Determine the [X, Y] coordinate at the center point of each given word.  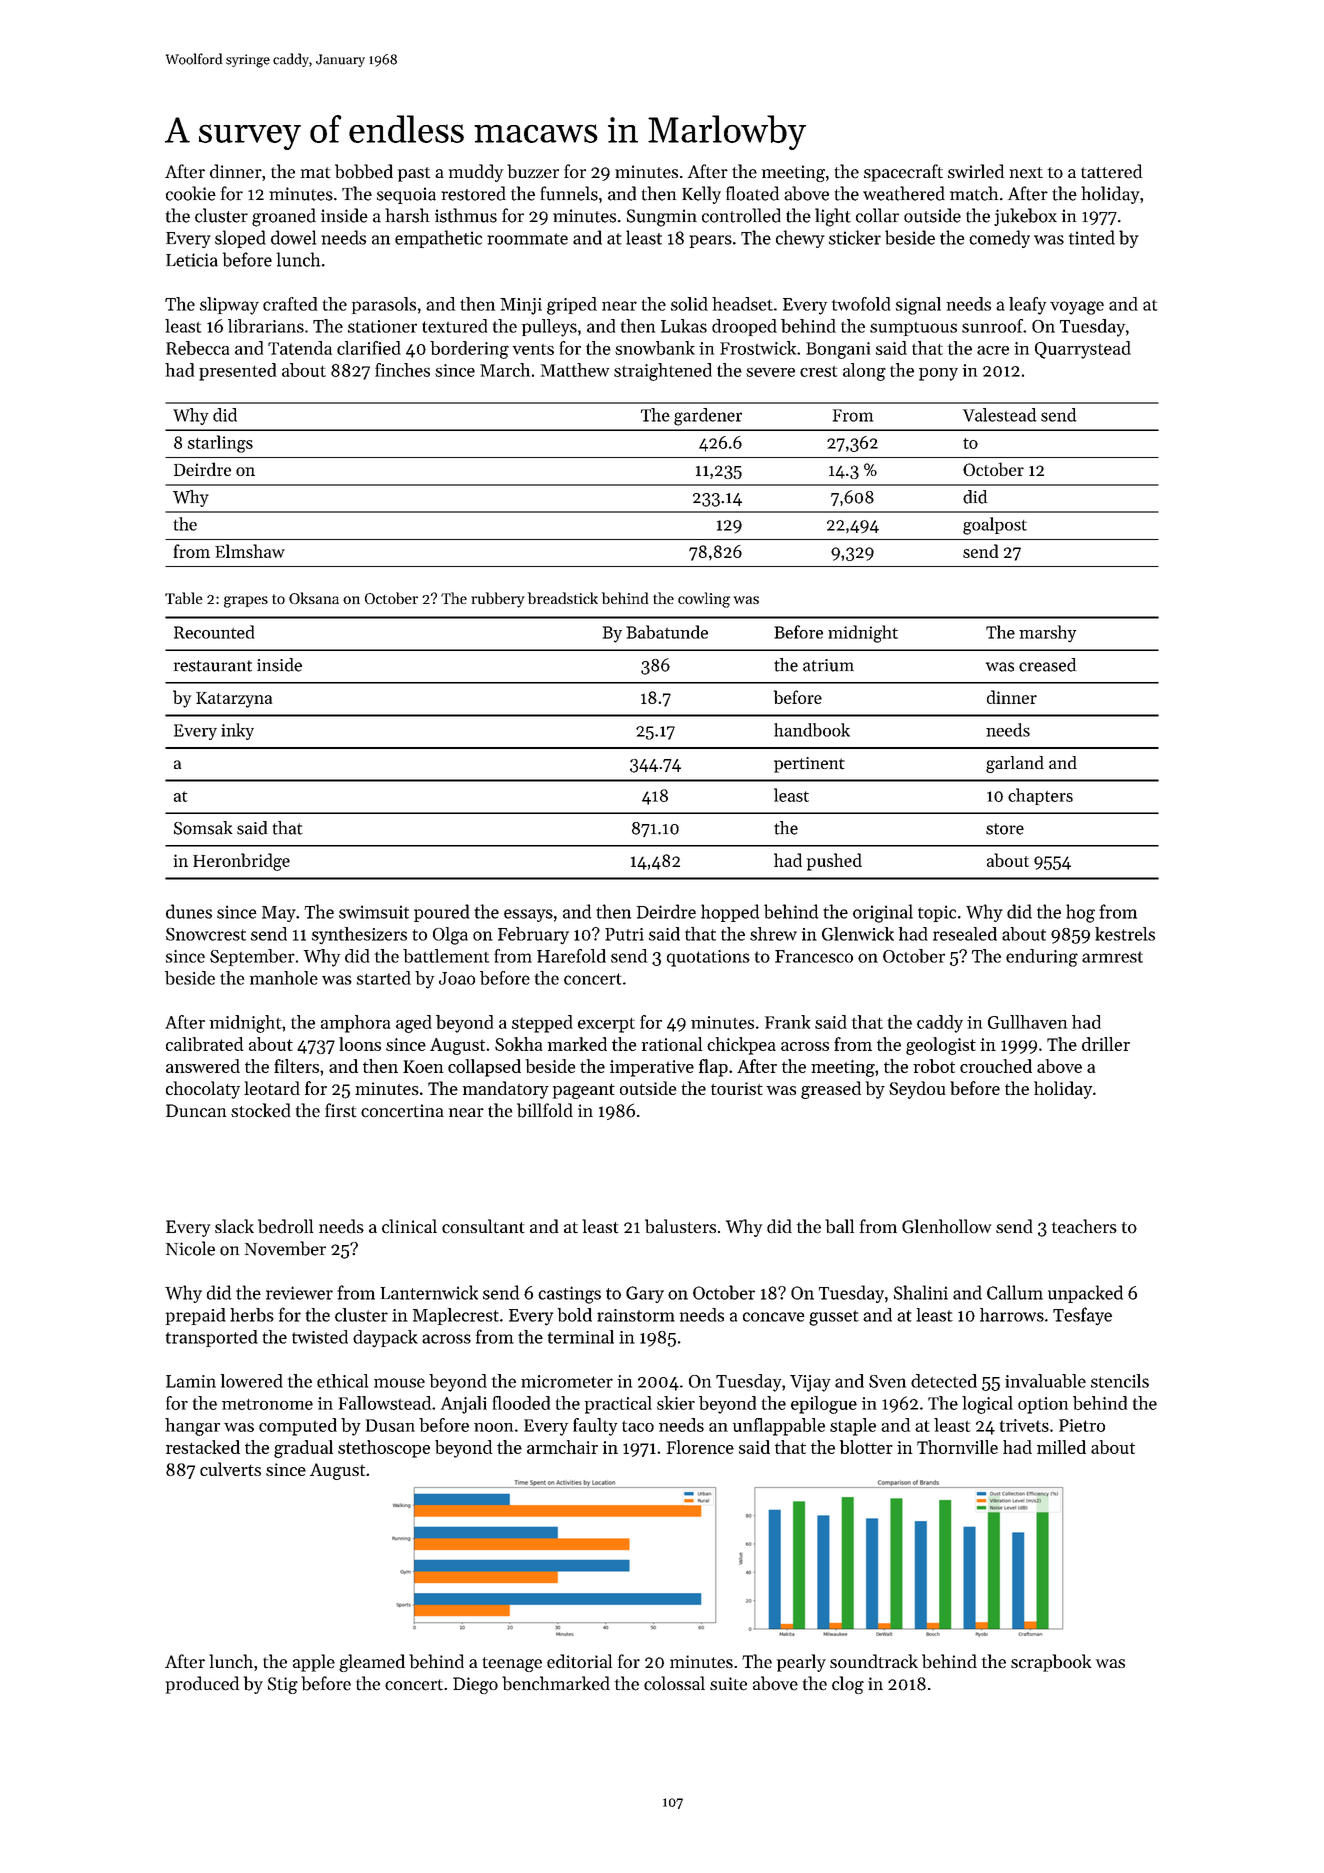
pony [938, 374]
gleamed [372, 1663]
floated [752, 193]
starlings [220, 444]
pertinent [809, 765]
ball [839, 1226]
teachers [1084, 1226]
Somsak [203, 828]
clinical [409, 1226]
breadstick [563, 598]
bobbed [364, 171]
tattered [1111, 171]
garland [1015, 764]
